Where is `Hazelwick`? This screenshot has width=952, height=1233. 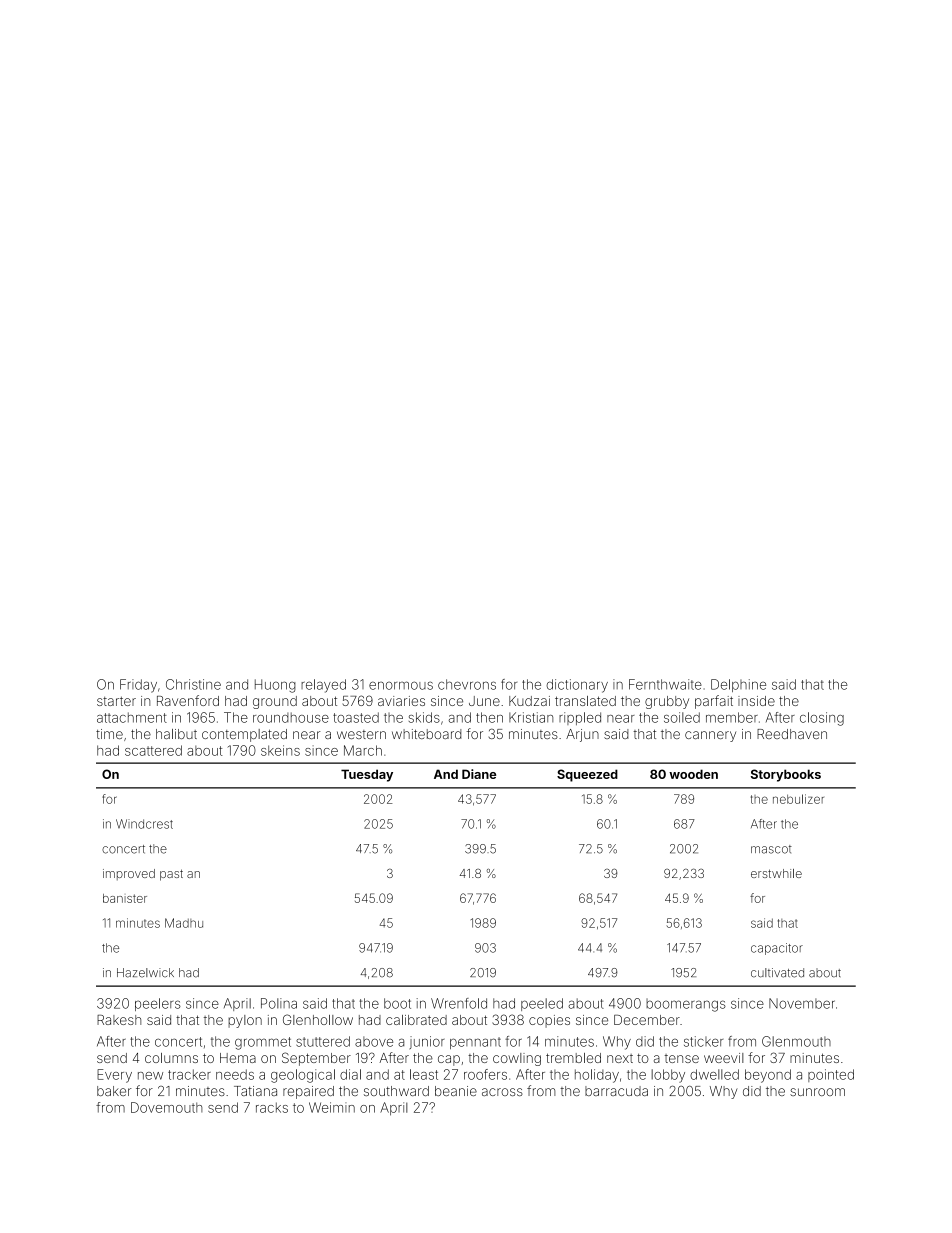
Hazelwick is located at coordinates (145, 973).
